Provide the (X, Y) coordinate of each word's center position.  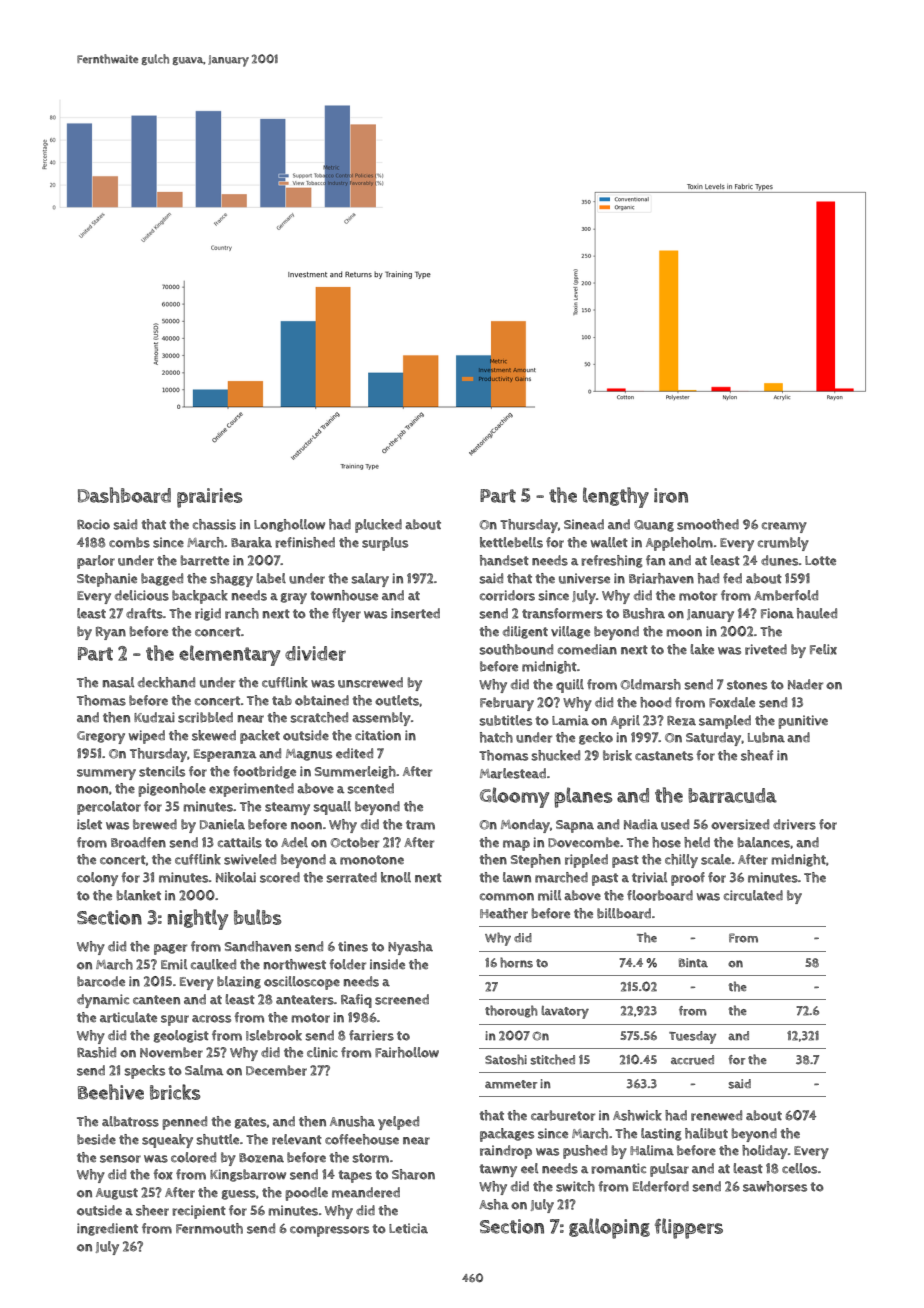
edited (354, 753)
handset (504, 560)
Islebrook (274, 1035)
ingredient (107, 1229)
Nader (805, 684)
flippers (689, 1228)
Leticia (408, 1228)
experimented (251, 790)
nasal (118, 682)
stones (747, 685)
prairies (210, 498)
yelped (398, 1123)
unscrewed (370, 682)
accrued (692, 1060)
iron (671, 495)
